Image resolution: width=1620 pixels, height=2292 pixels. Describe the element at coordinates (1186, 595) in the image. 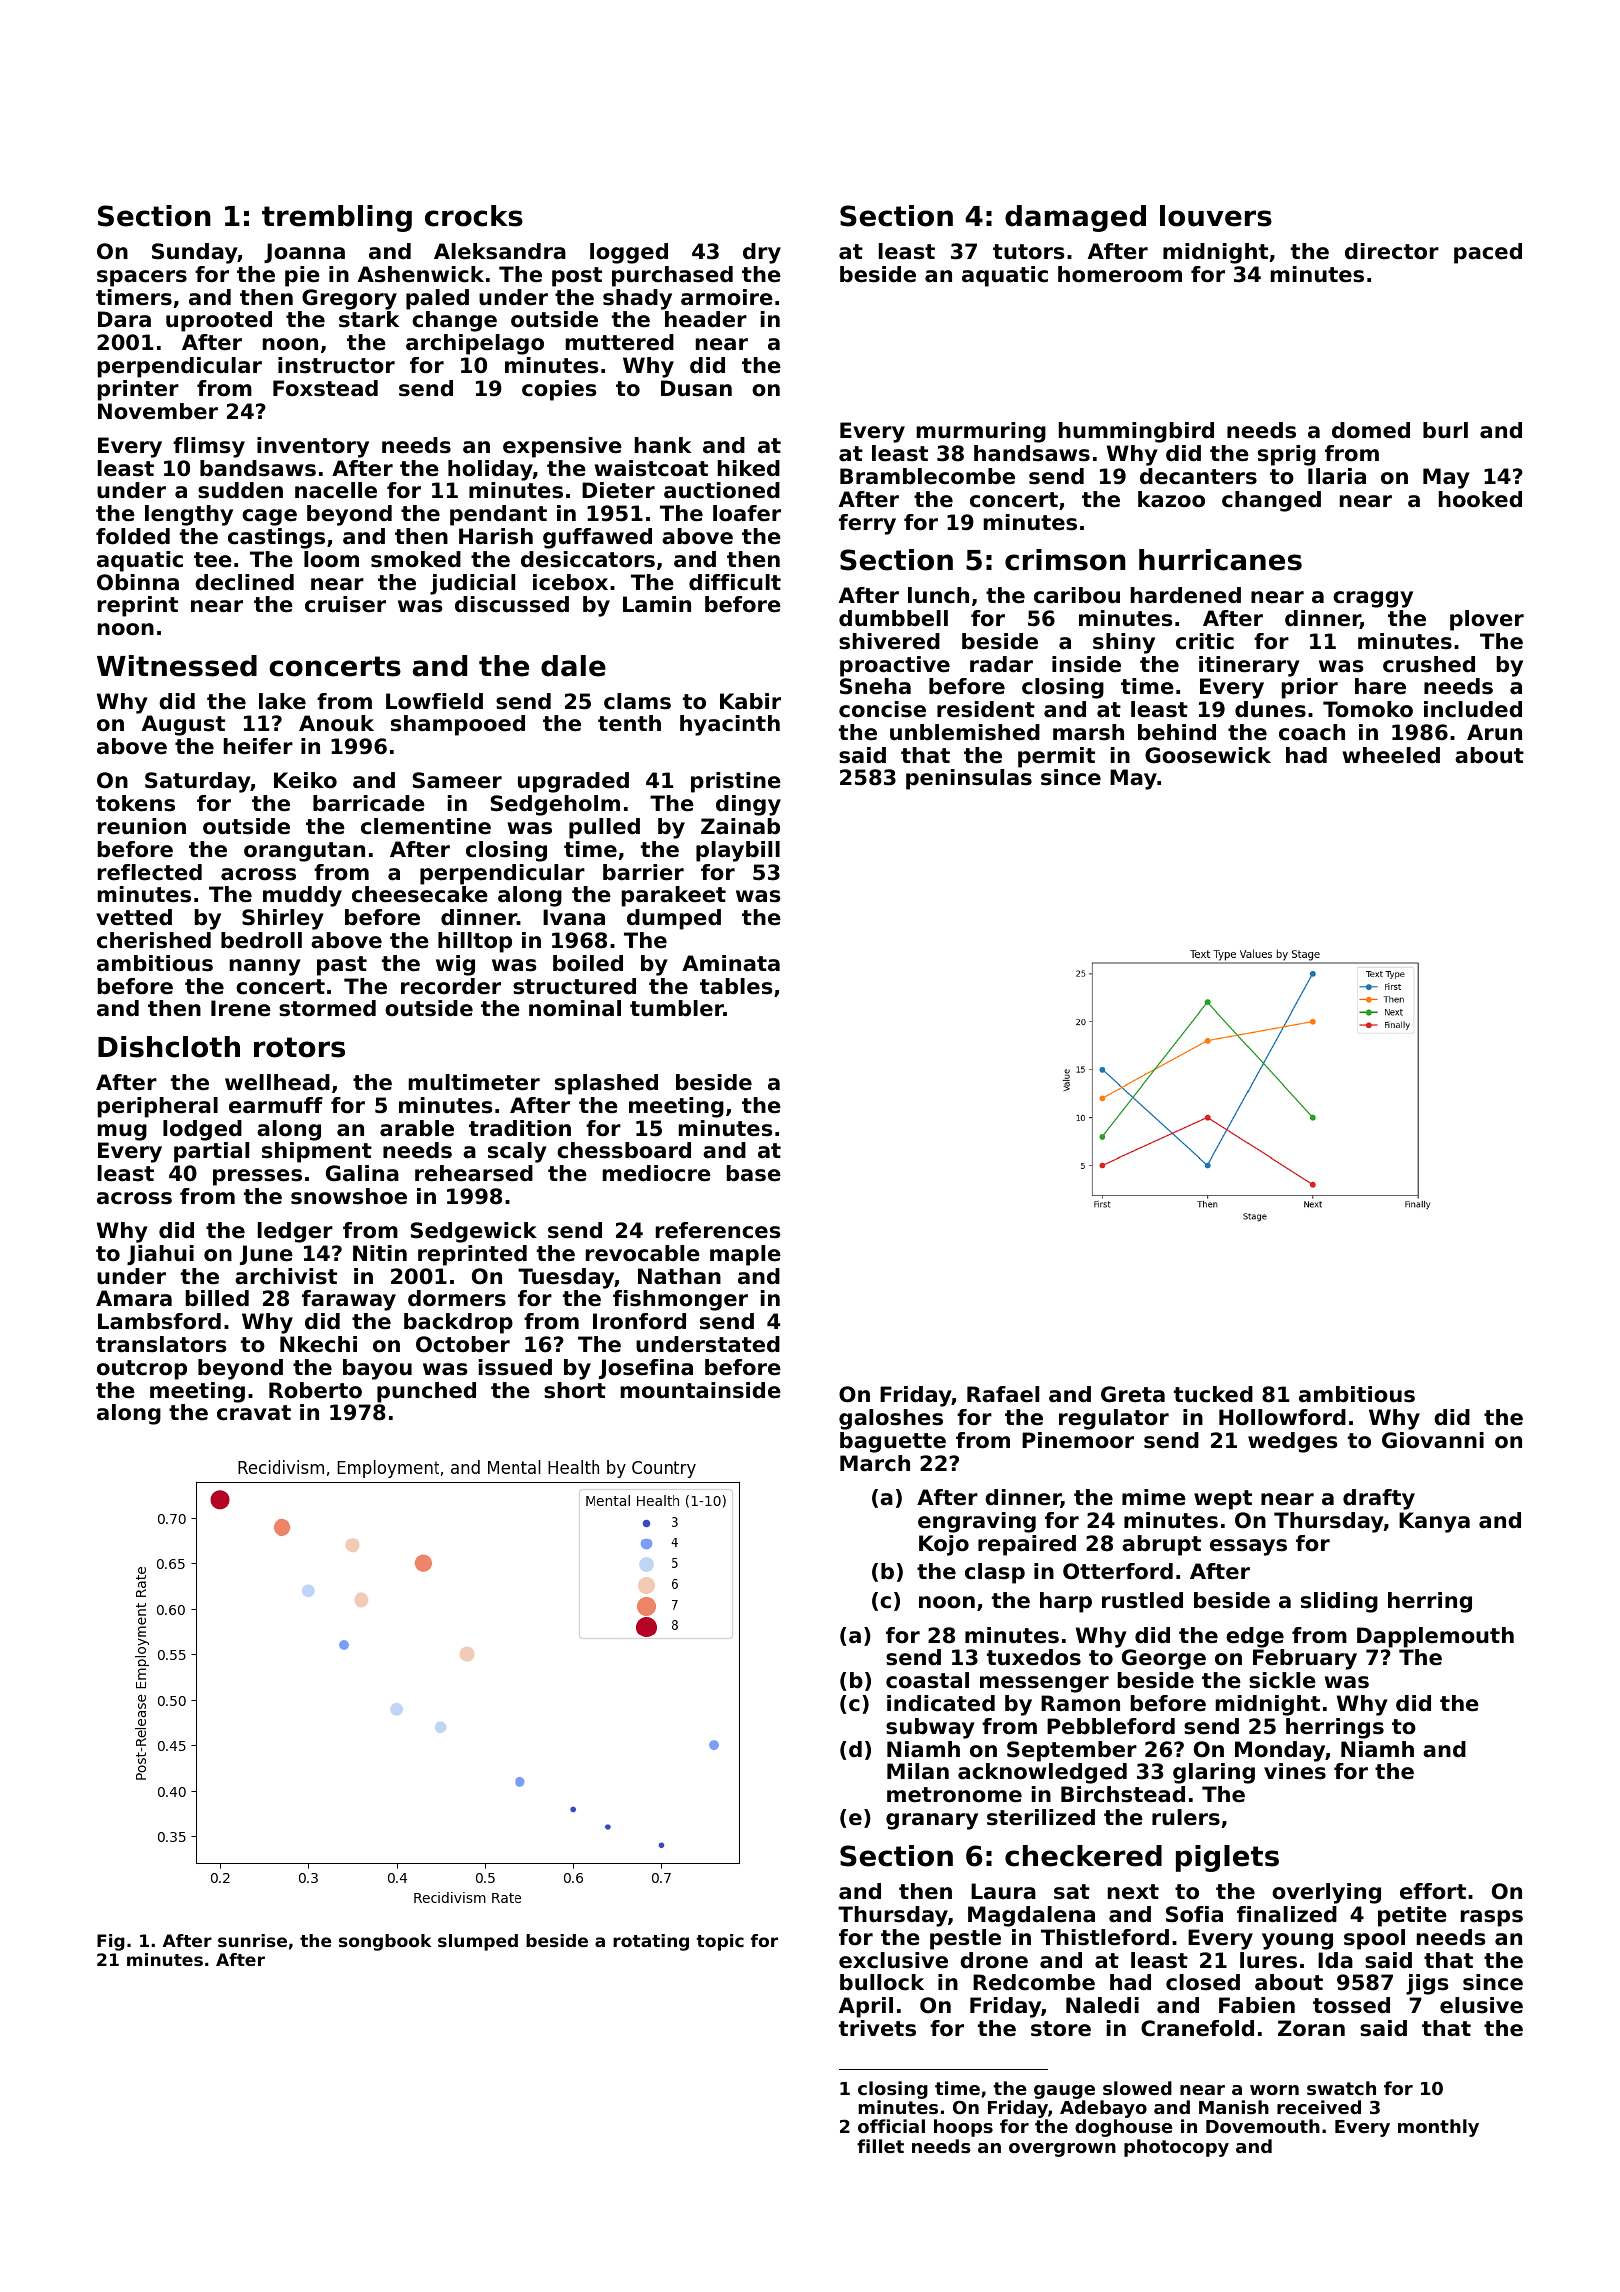

I see `hardened` at that location.
